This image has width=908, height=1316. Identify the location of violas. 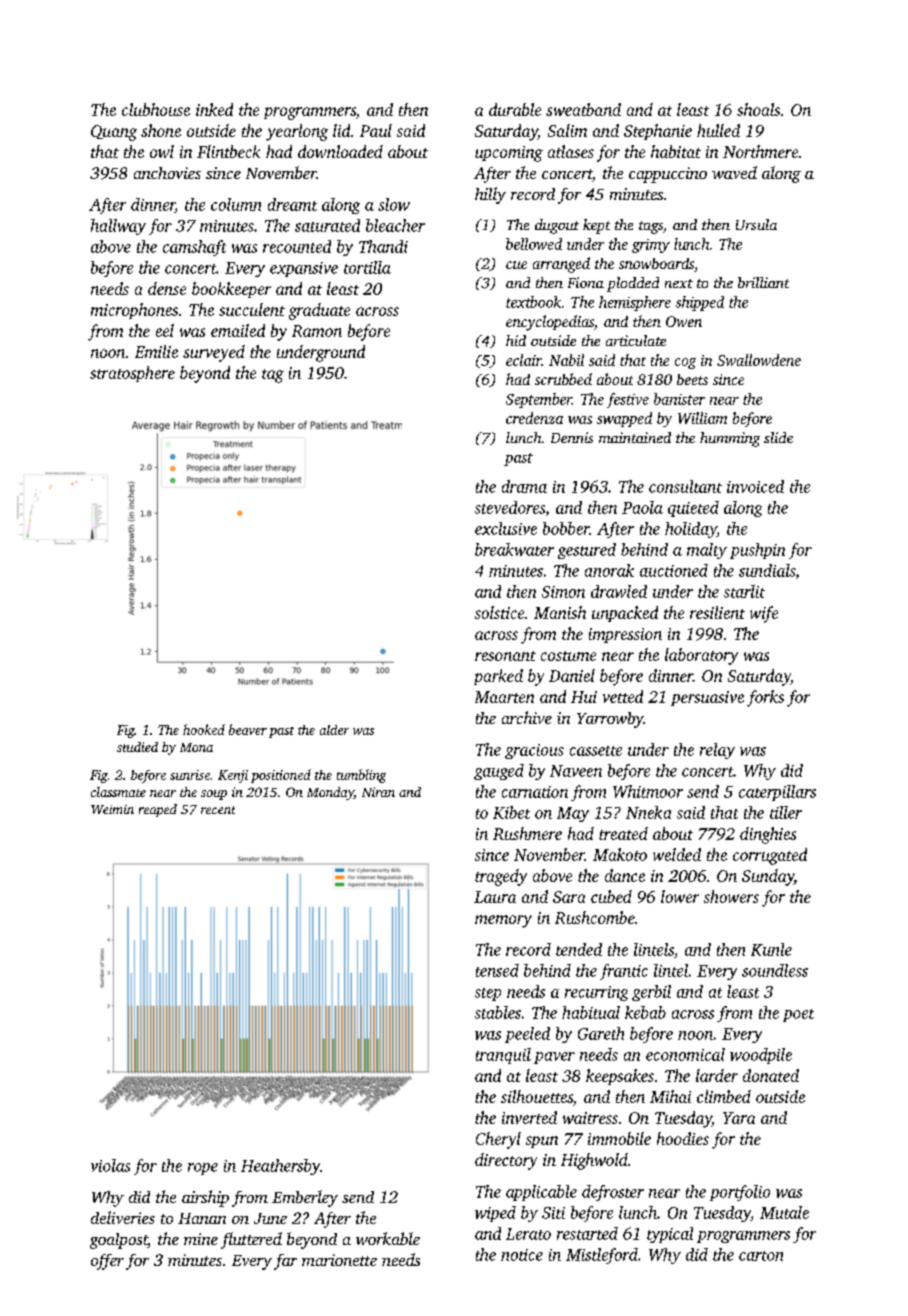
(110, 1165).
